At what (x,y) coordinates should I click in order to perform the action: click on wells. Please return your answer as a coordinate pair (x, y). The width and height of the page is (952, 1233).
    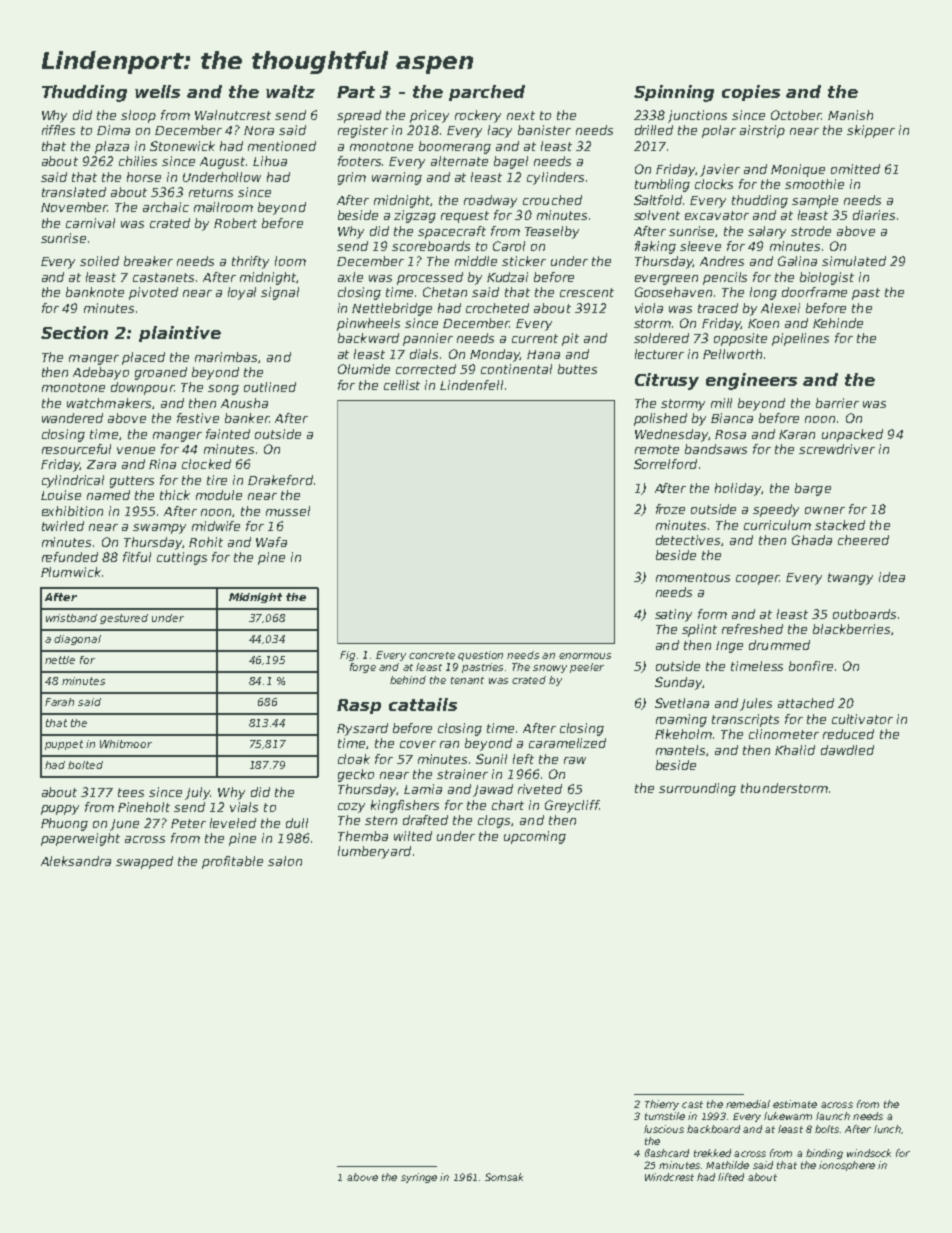
    Looking at the image, I should click on (157, 91).
